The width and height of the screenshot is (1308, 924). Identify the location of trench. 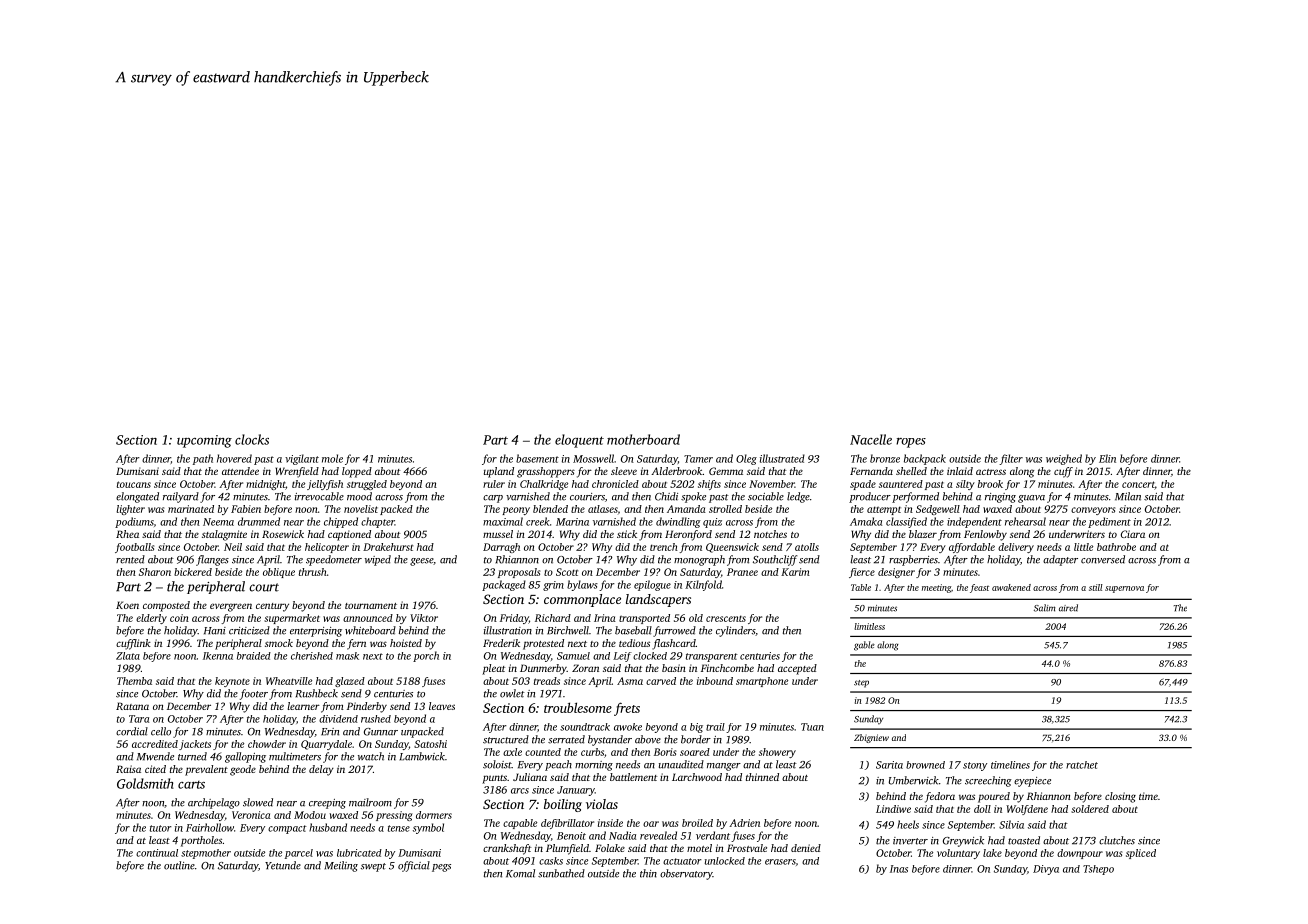
(664, 547).
